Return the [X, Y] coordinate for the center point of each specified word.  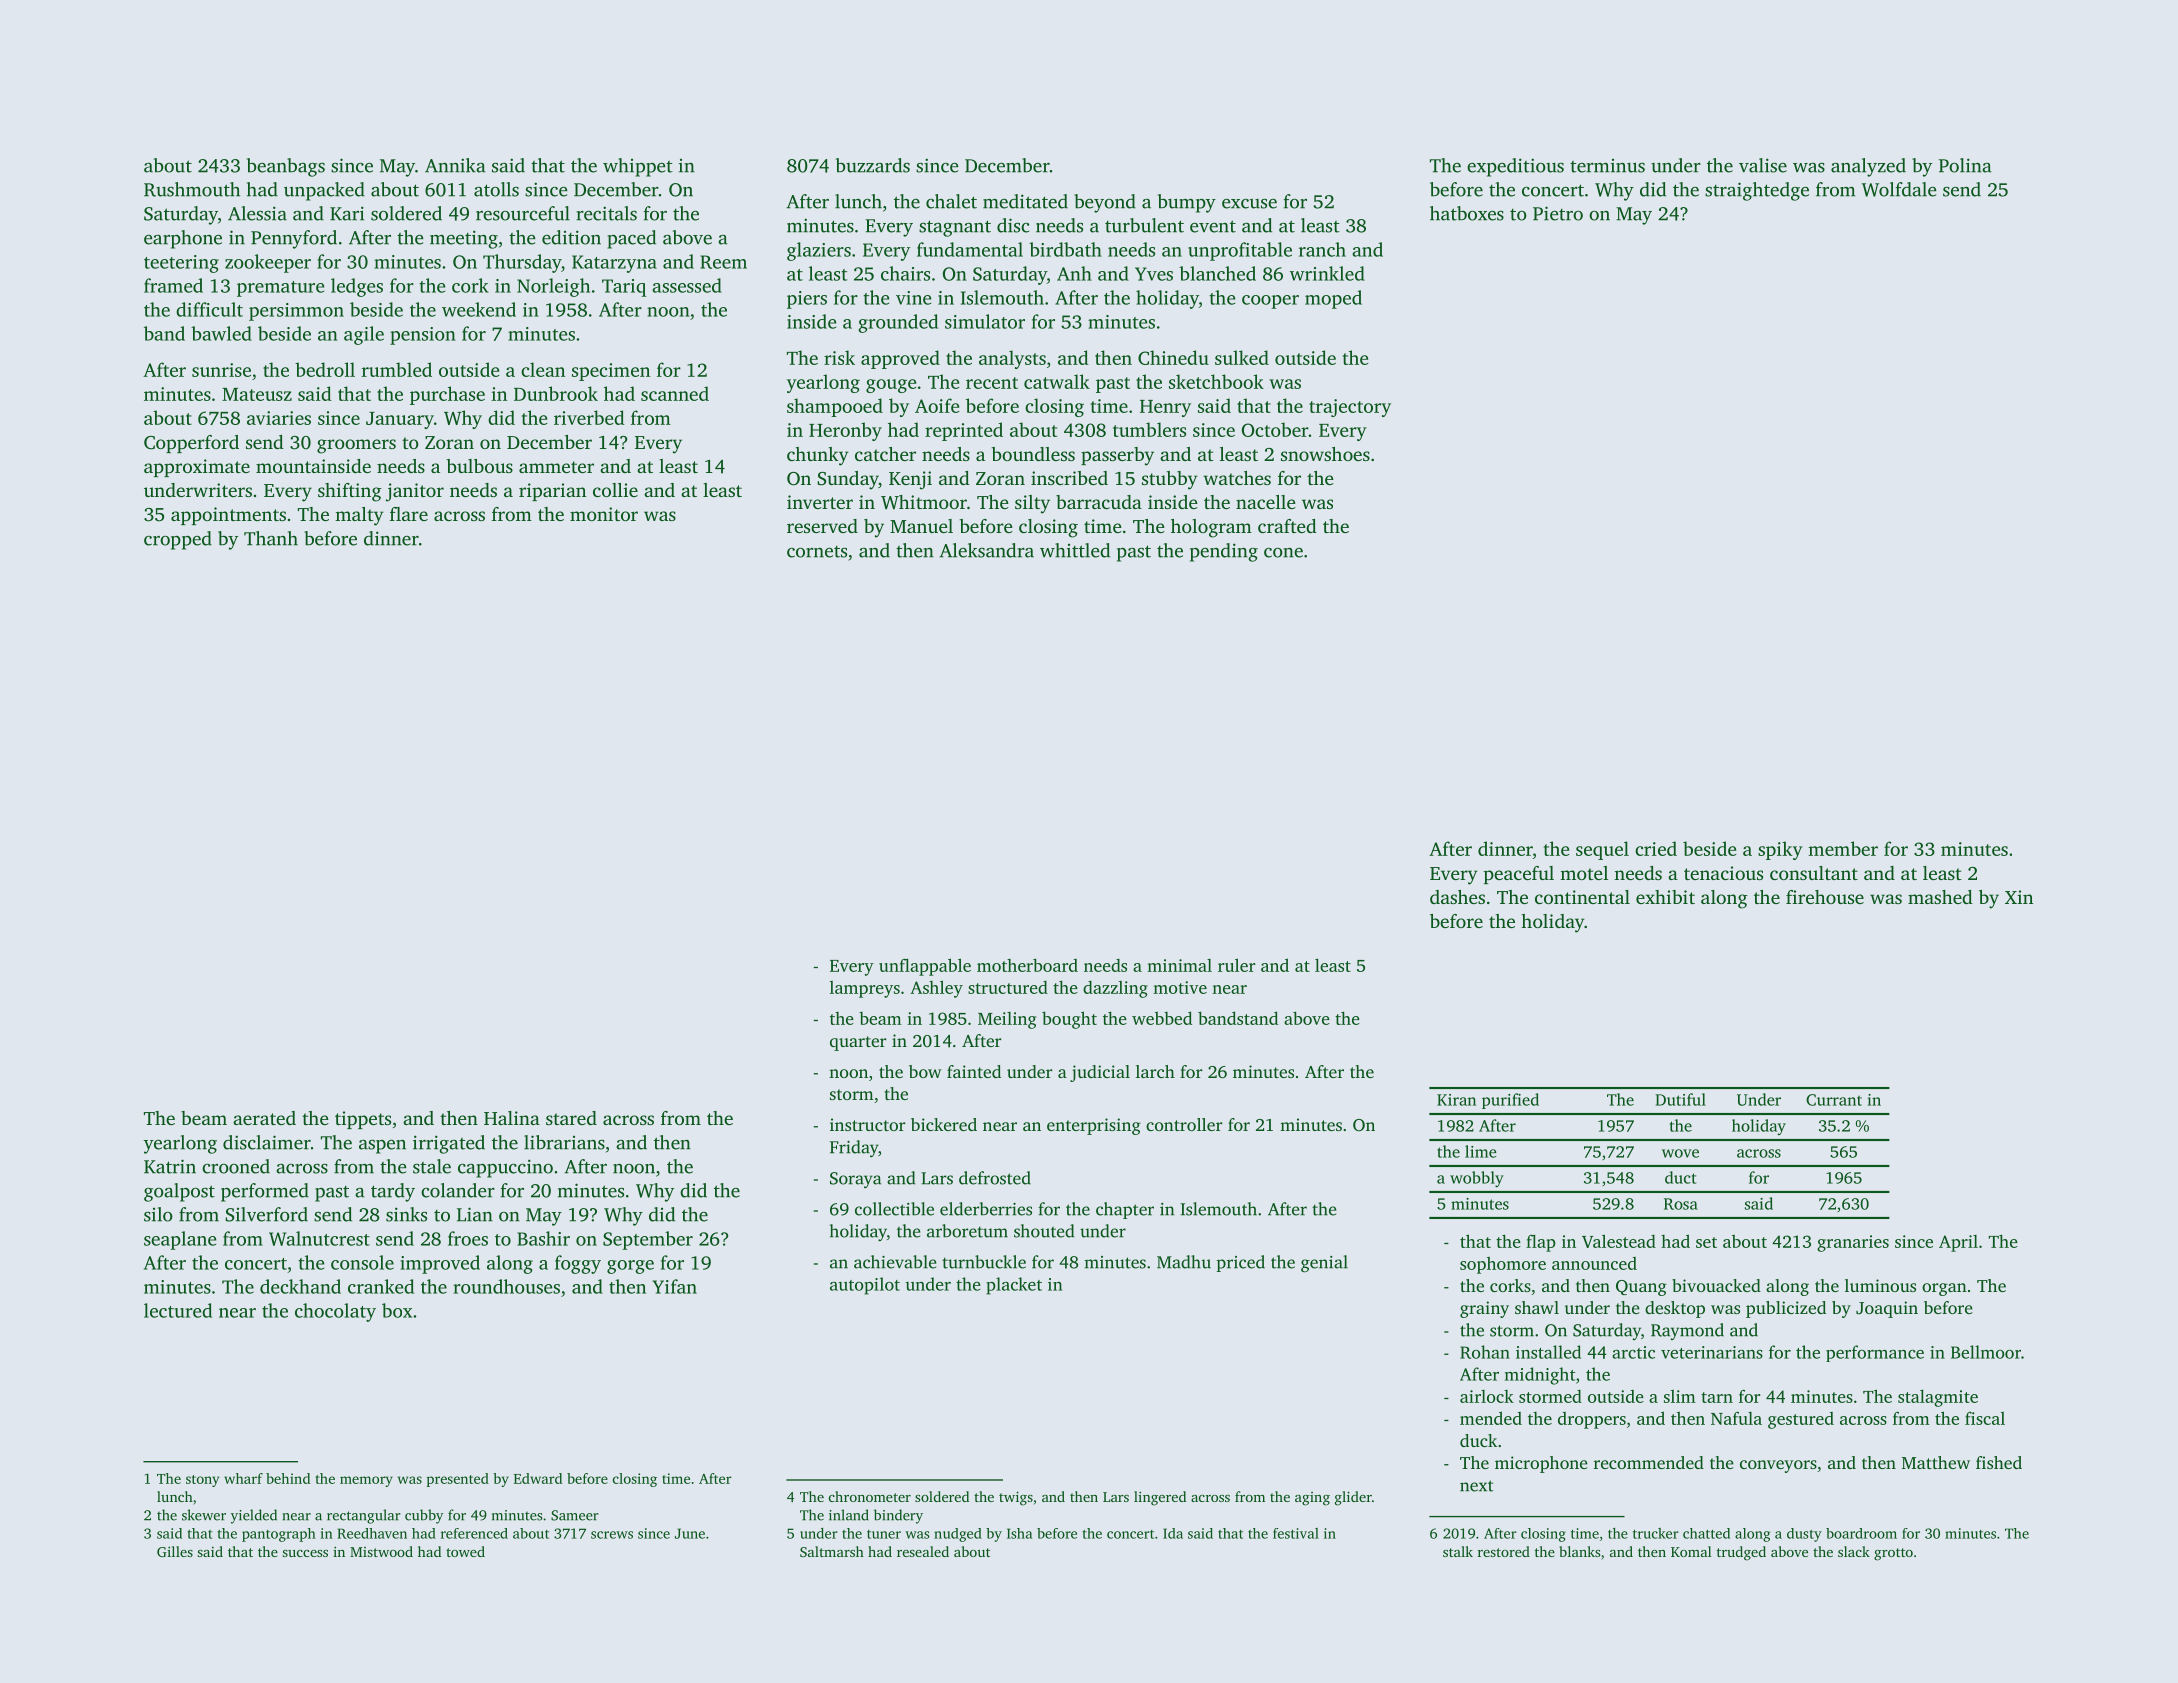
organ [1944, 1289]
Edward [538, 1478]
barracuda [1099, 502]
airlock [1487, 1396]
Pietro [1558, 213]
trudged [1741, 1553]
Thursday [522, 263]
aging [1312, 1499]
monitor [604, 514]
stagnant [955, 228]
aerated [264, 1118]
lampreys [865, 989]
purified [1510, 1101]
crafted [1287, 526]
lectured [178, 1310]
